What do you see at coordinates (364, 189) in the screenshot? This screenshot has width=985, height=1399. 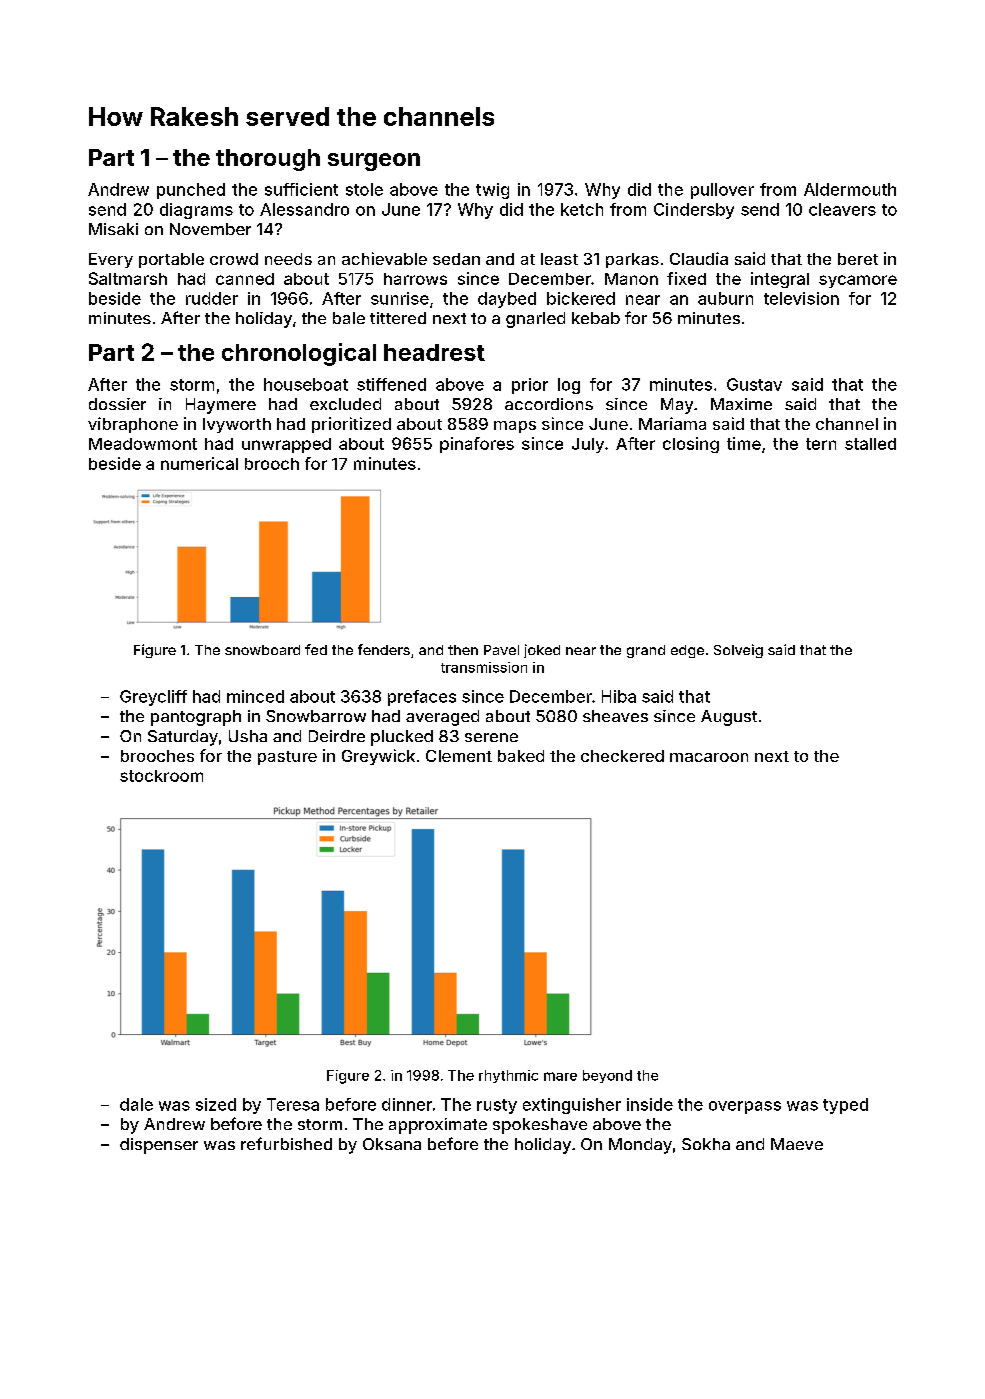 I see `stole` at bounding box center [364, 189].
